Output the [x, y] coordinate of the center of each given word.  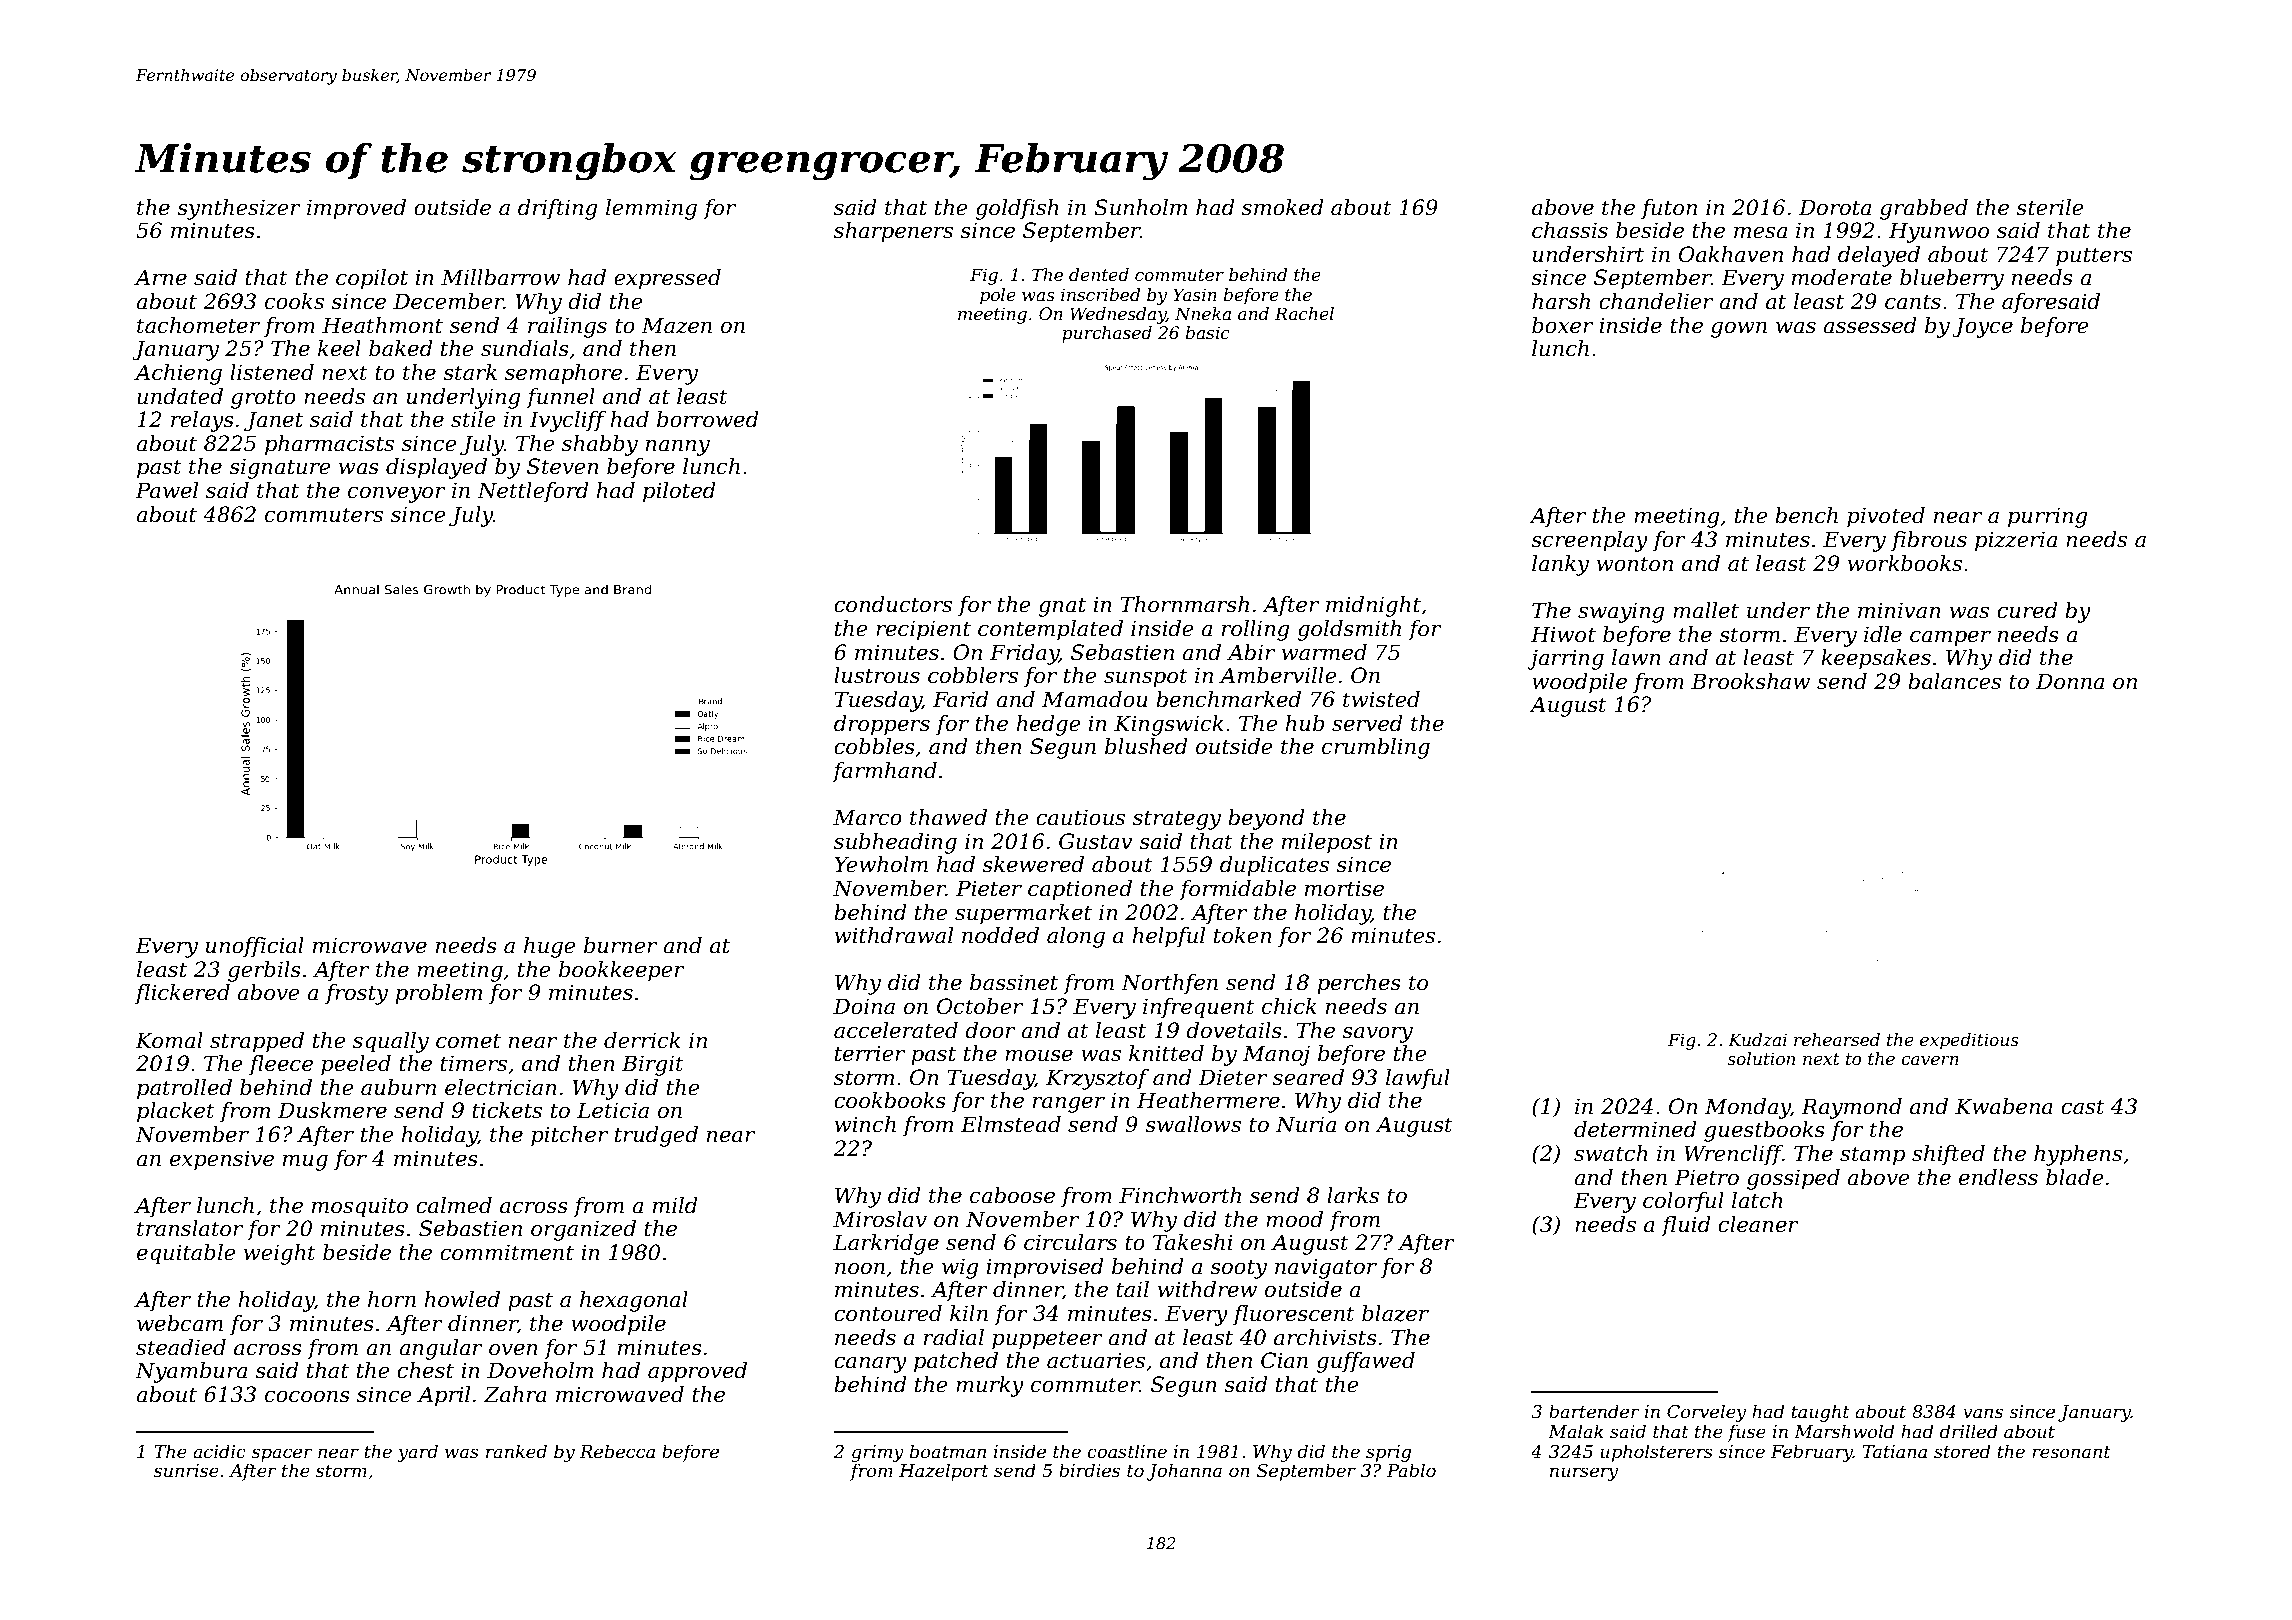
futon [1669, 209]
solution [1761, 1058]
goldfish [1017, 209]
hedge [1048, 725]
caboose [1012, 1195]
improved [356, 209]
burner [620, 945]
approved [697, 1372]
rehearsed [1837, 1039]
